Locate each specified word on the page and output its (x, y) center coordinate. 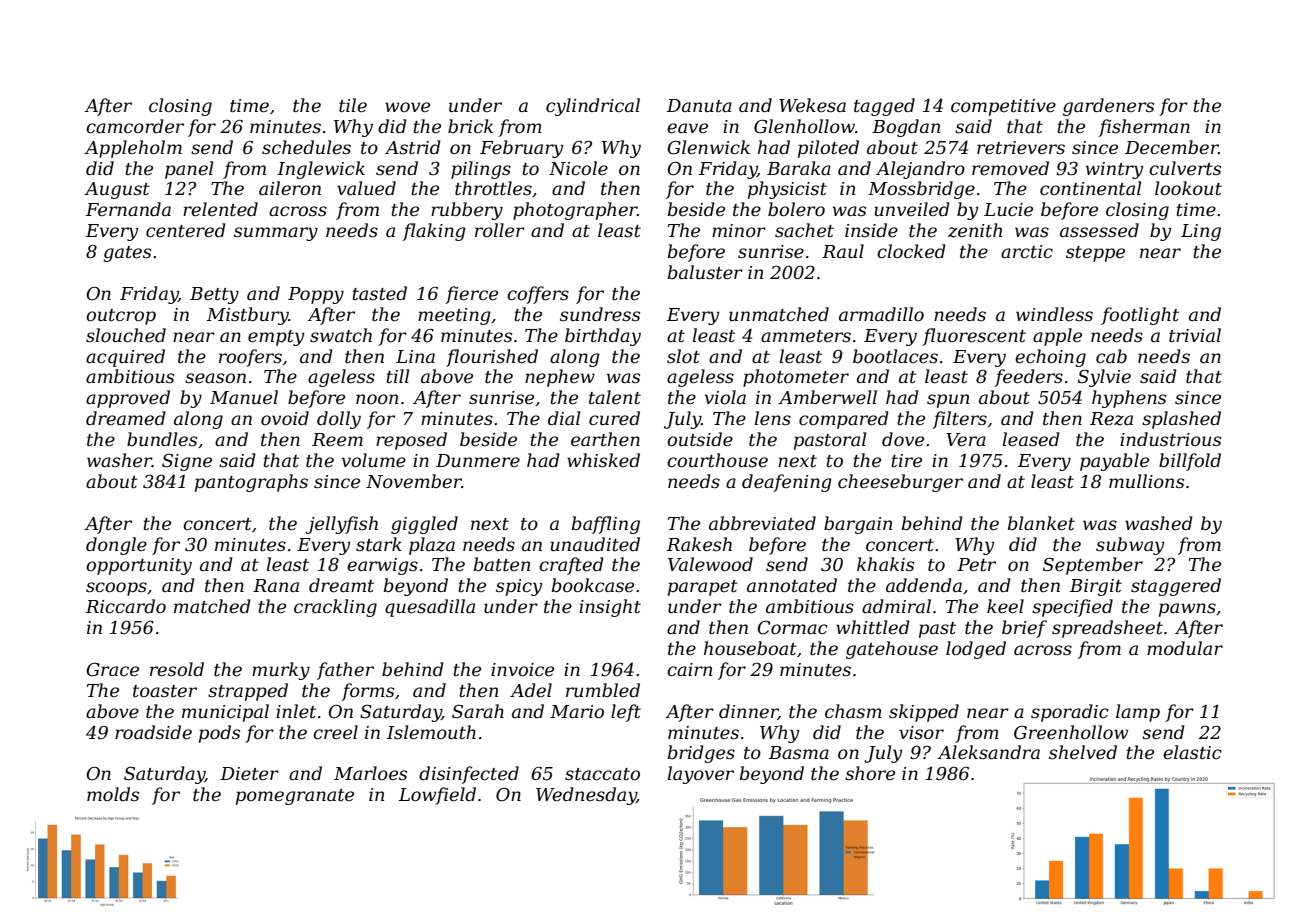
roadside (153, 732)
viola (725, 397)
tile (353, 105)
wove (407, 107)
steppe (1095, 254)
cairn (689, 670)
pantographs (251, 483)
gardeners (1108, 107)
